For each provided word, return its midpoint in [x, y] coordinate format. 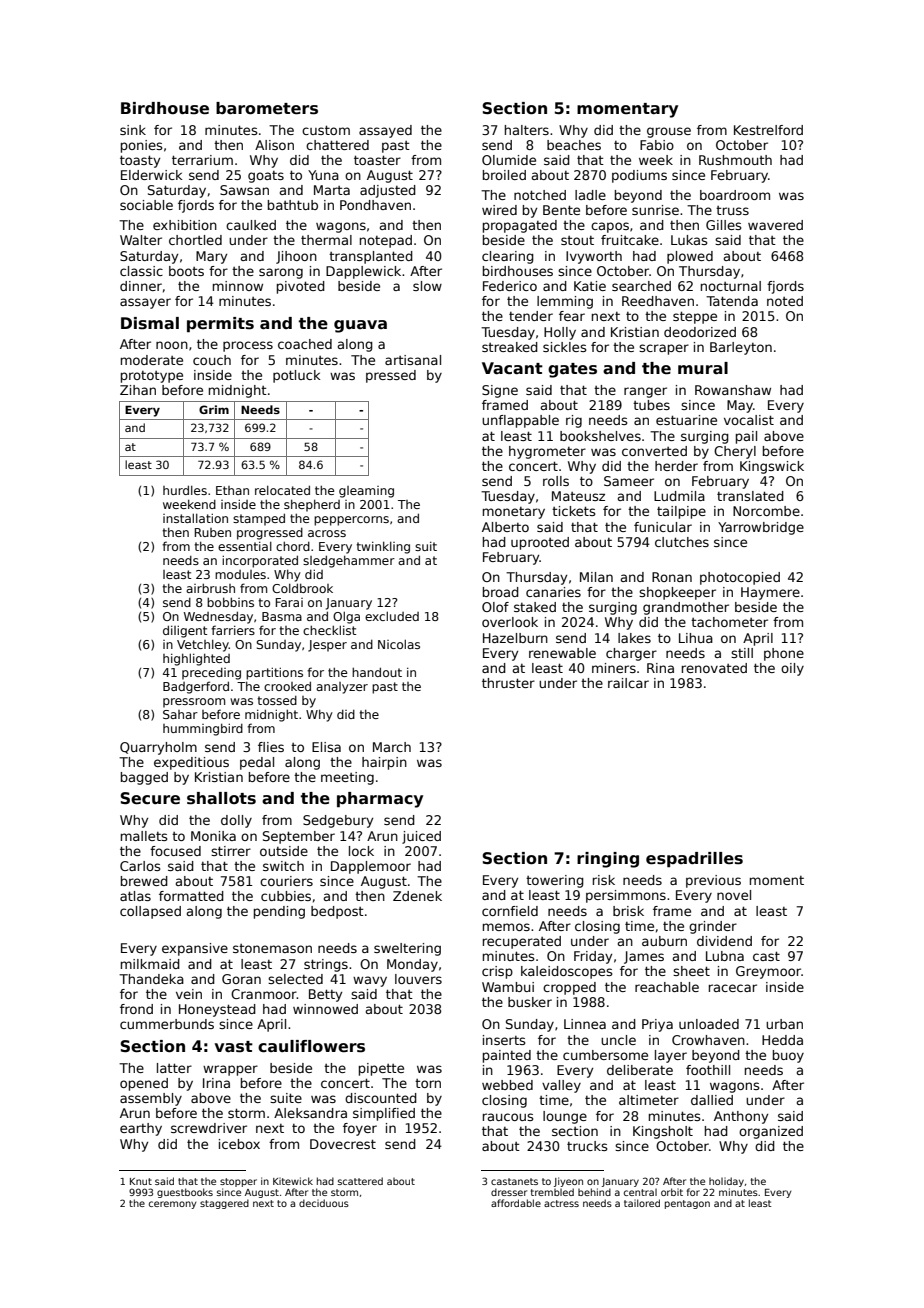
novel [734, 895]
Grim [214, 409]
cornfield [510, 911]
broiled [504, 175]
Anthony [741, 1117]
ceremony [172, 1205]
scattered [360, 1181]
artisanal [413, 360]
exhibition [185, 225]
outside [284, 851]
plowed [690, 257]
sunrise [655, 210]
